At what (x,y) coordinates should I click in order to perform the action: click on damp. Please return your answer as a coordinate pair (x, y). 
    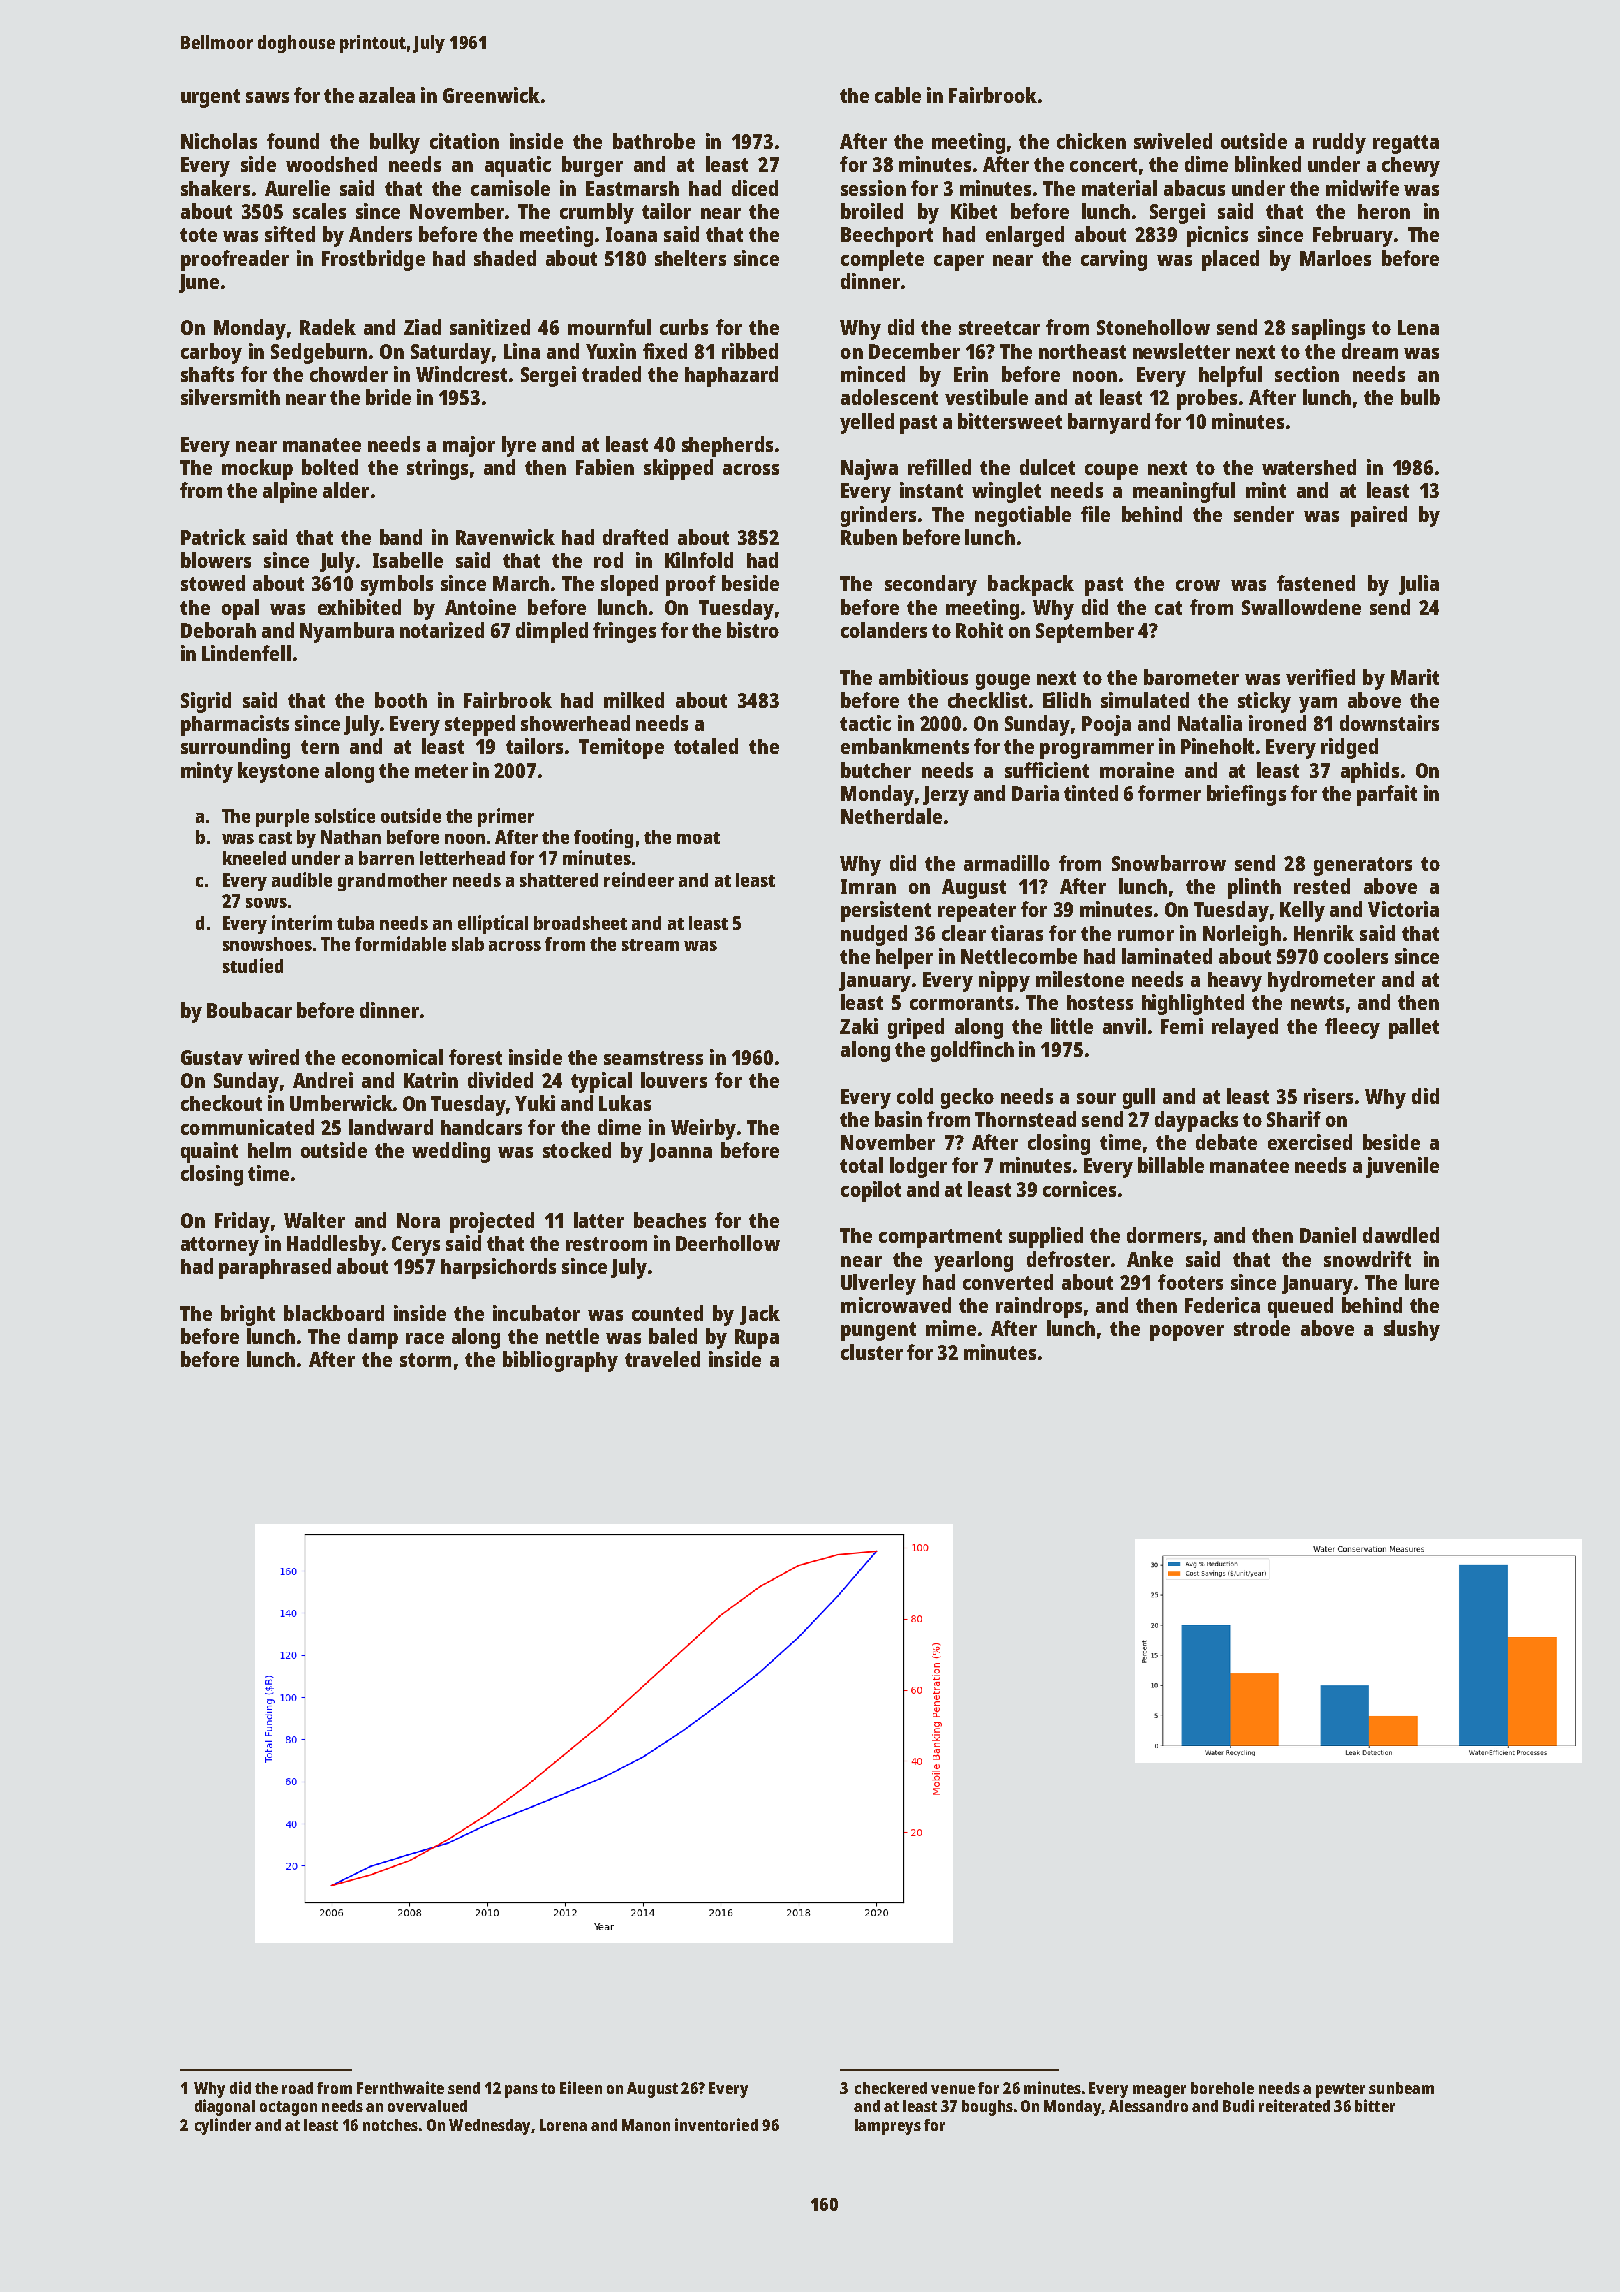
    Looking at the image, I should click on (373, 1338).
